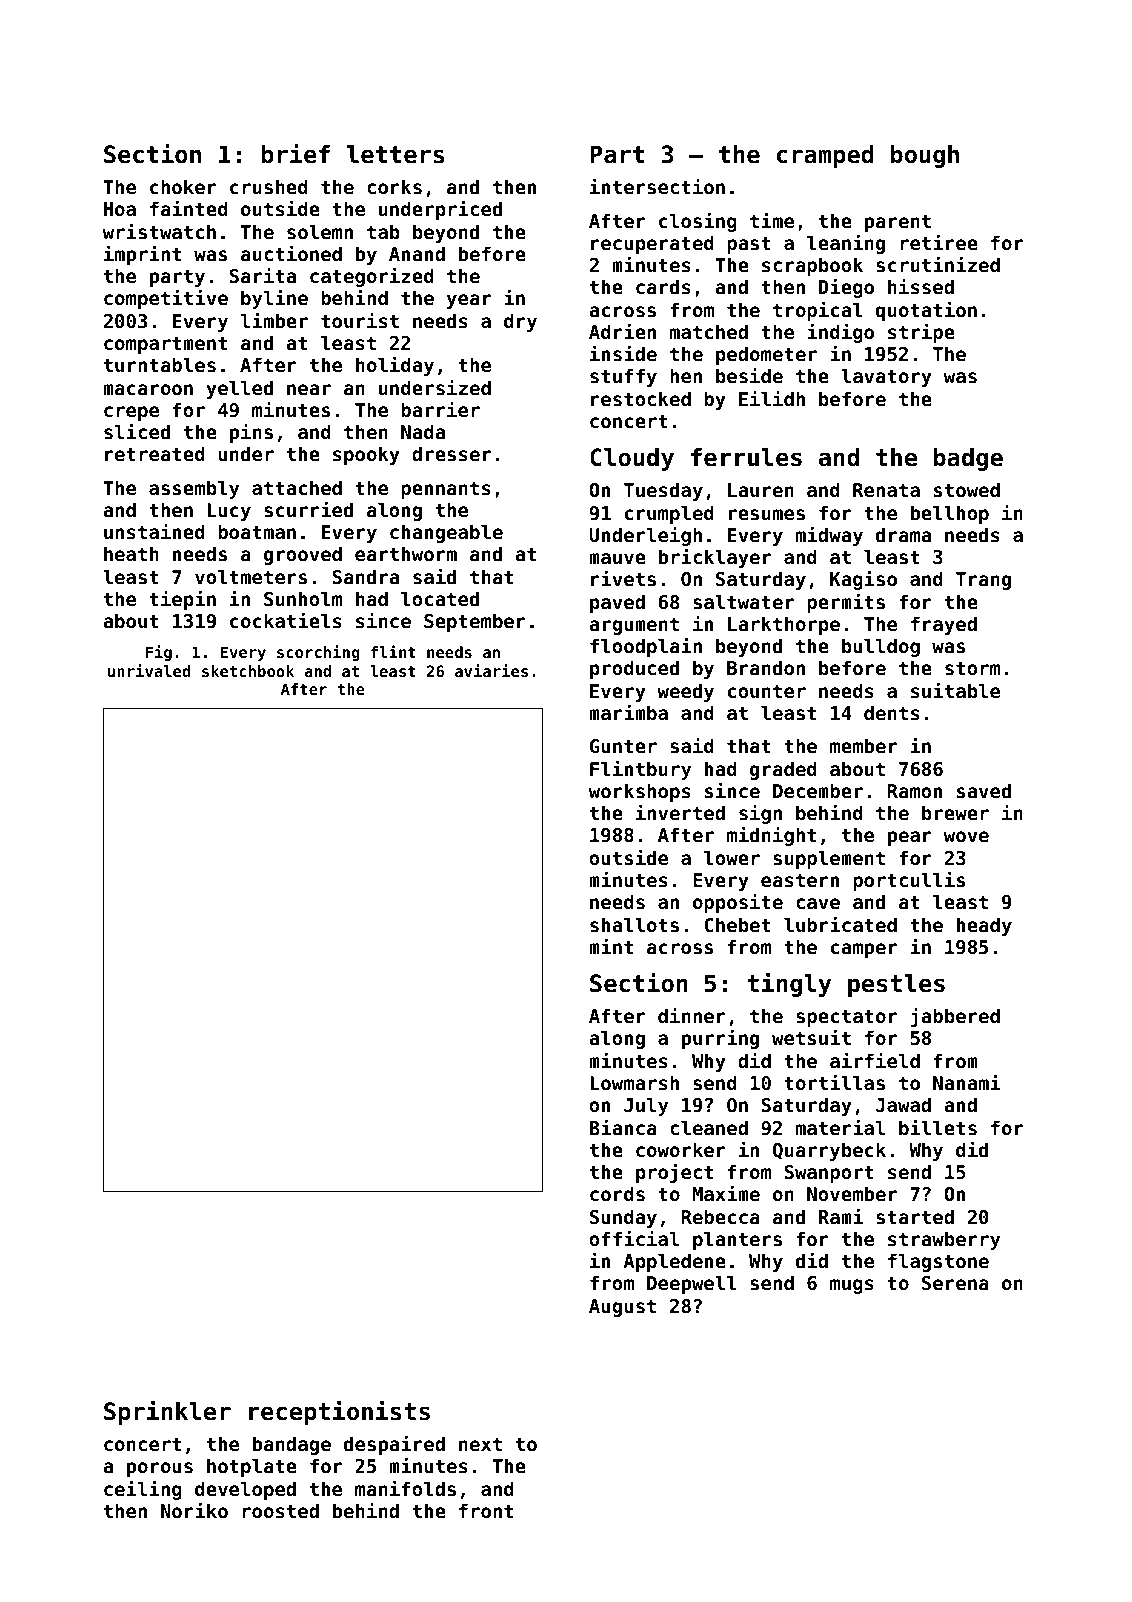 This page has height=1602, width=1132. I want to click on cramped, so click(825, 156).
